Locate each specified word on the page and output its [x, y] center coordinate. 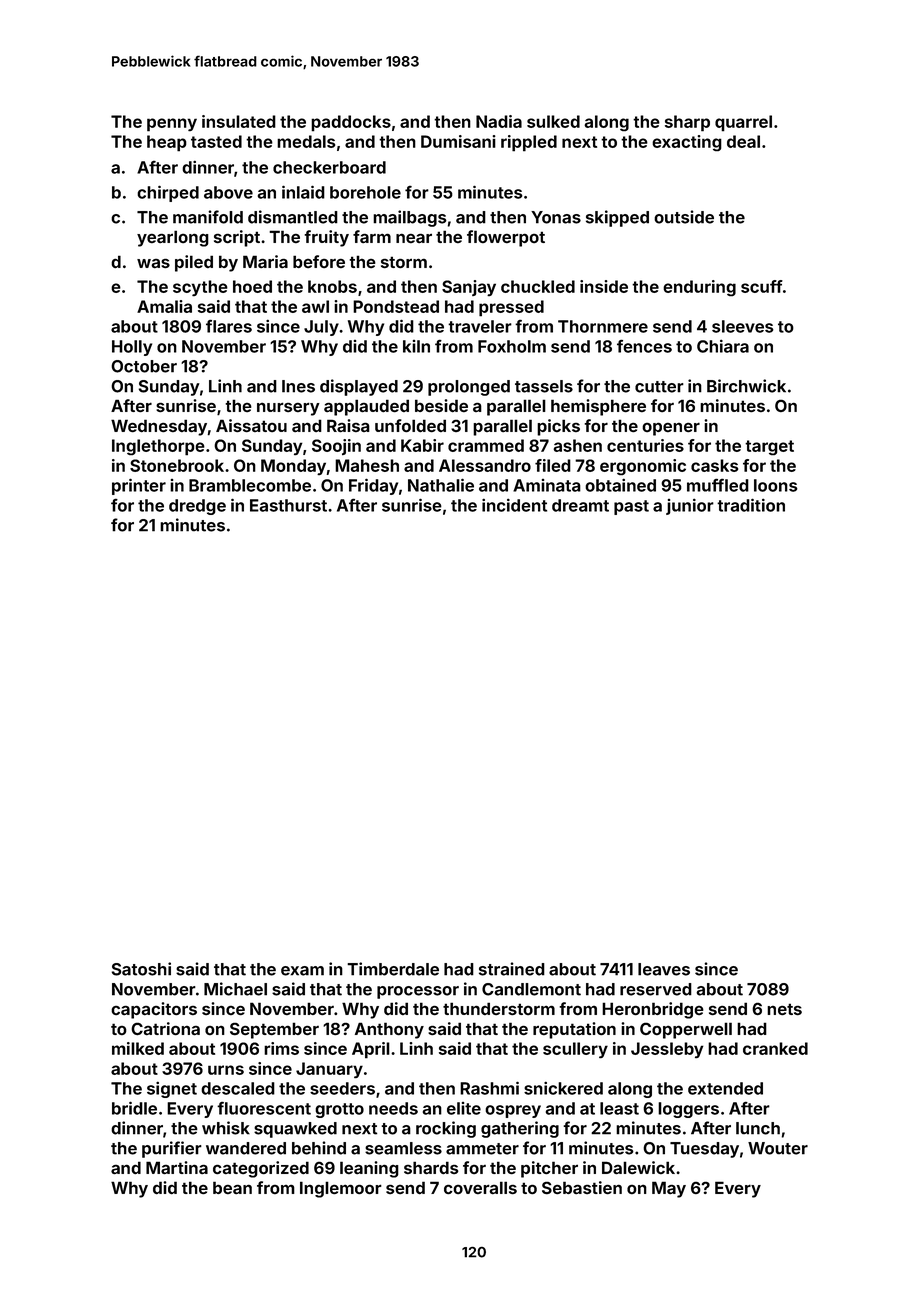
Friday [373, 486]
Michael [235, 989]
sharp [687, 123]
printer [139, 486]
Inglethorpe [158, 447]
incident [514, 505]
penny [172, 125]
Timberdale [393, 969]
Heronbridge [653, 1010]
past [631, 507]
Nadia [499, 121]
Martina [177, 1167]
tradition [751, 505]
